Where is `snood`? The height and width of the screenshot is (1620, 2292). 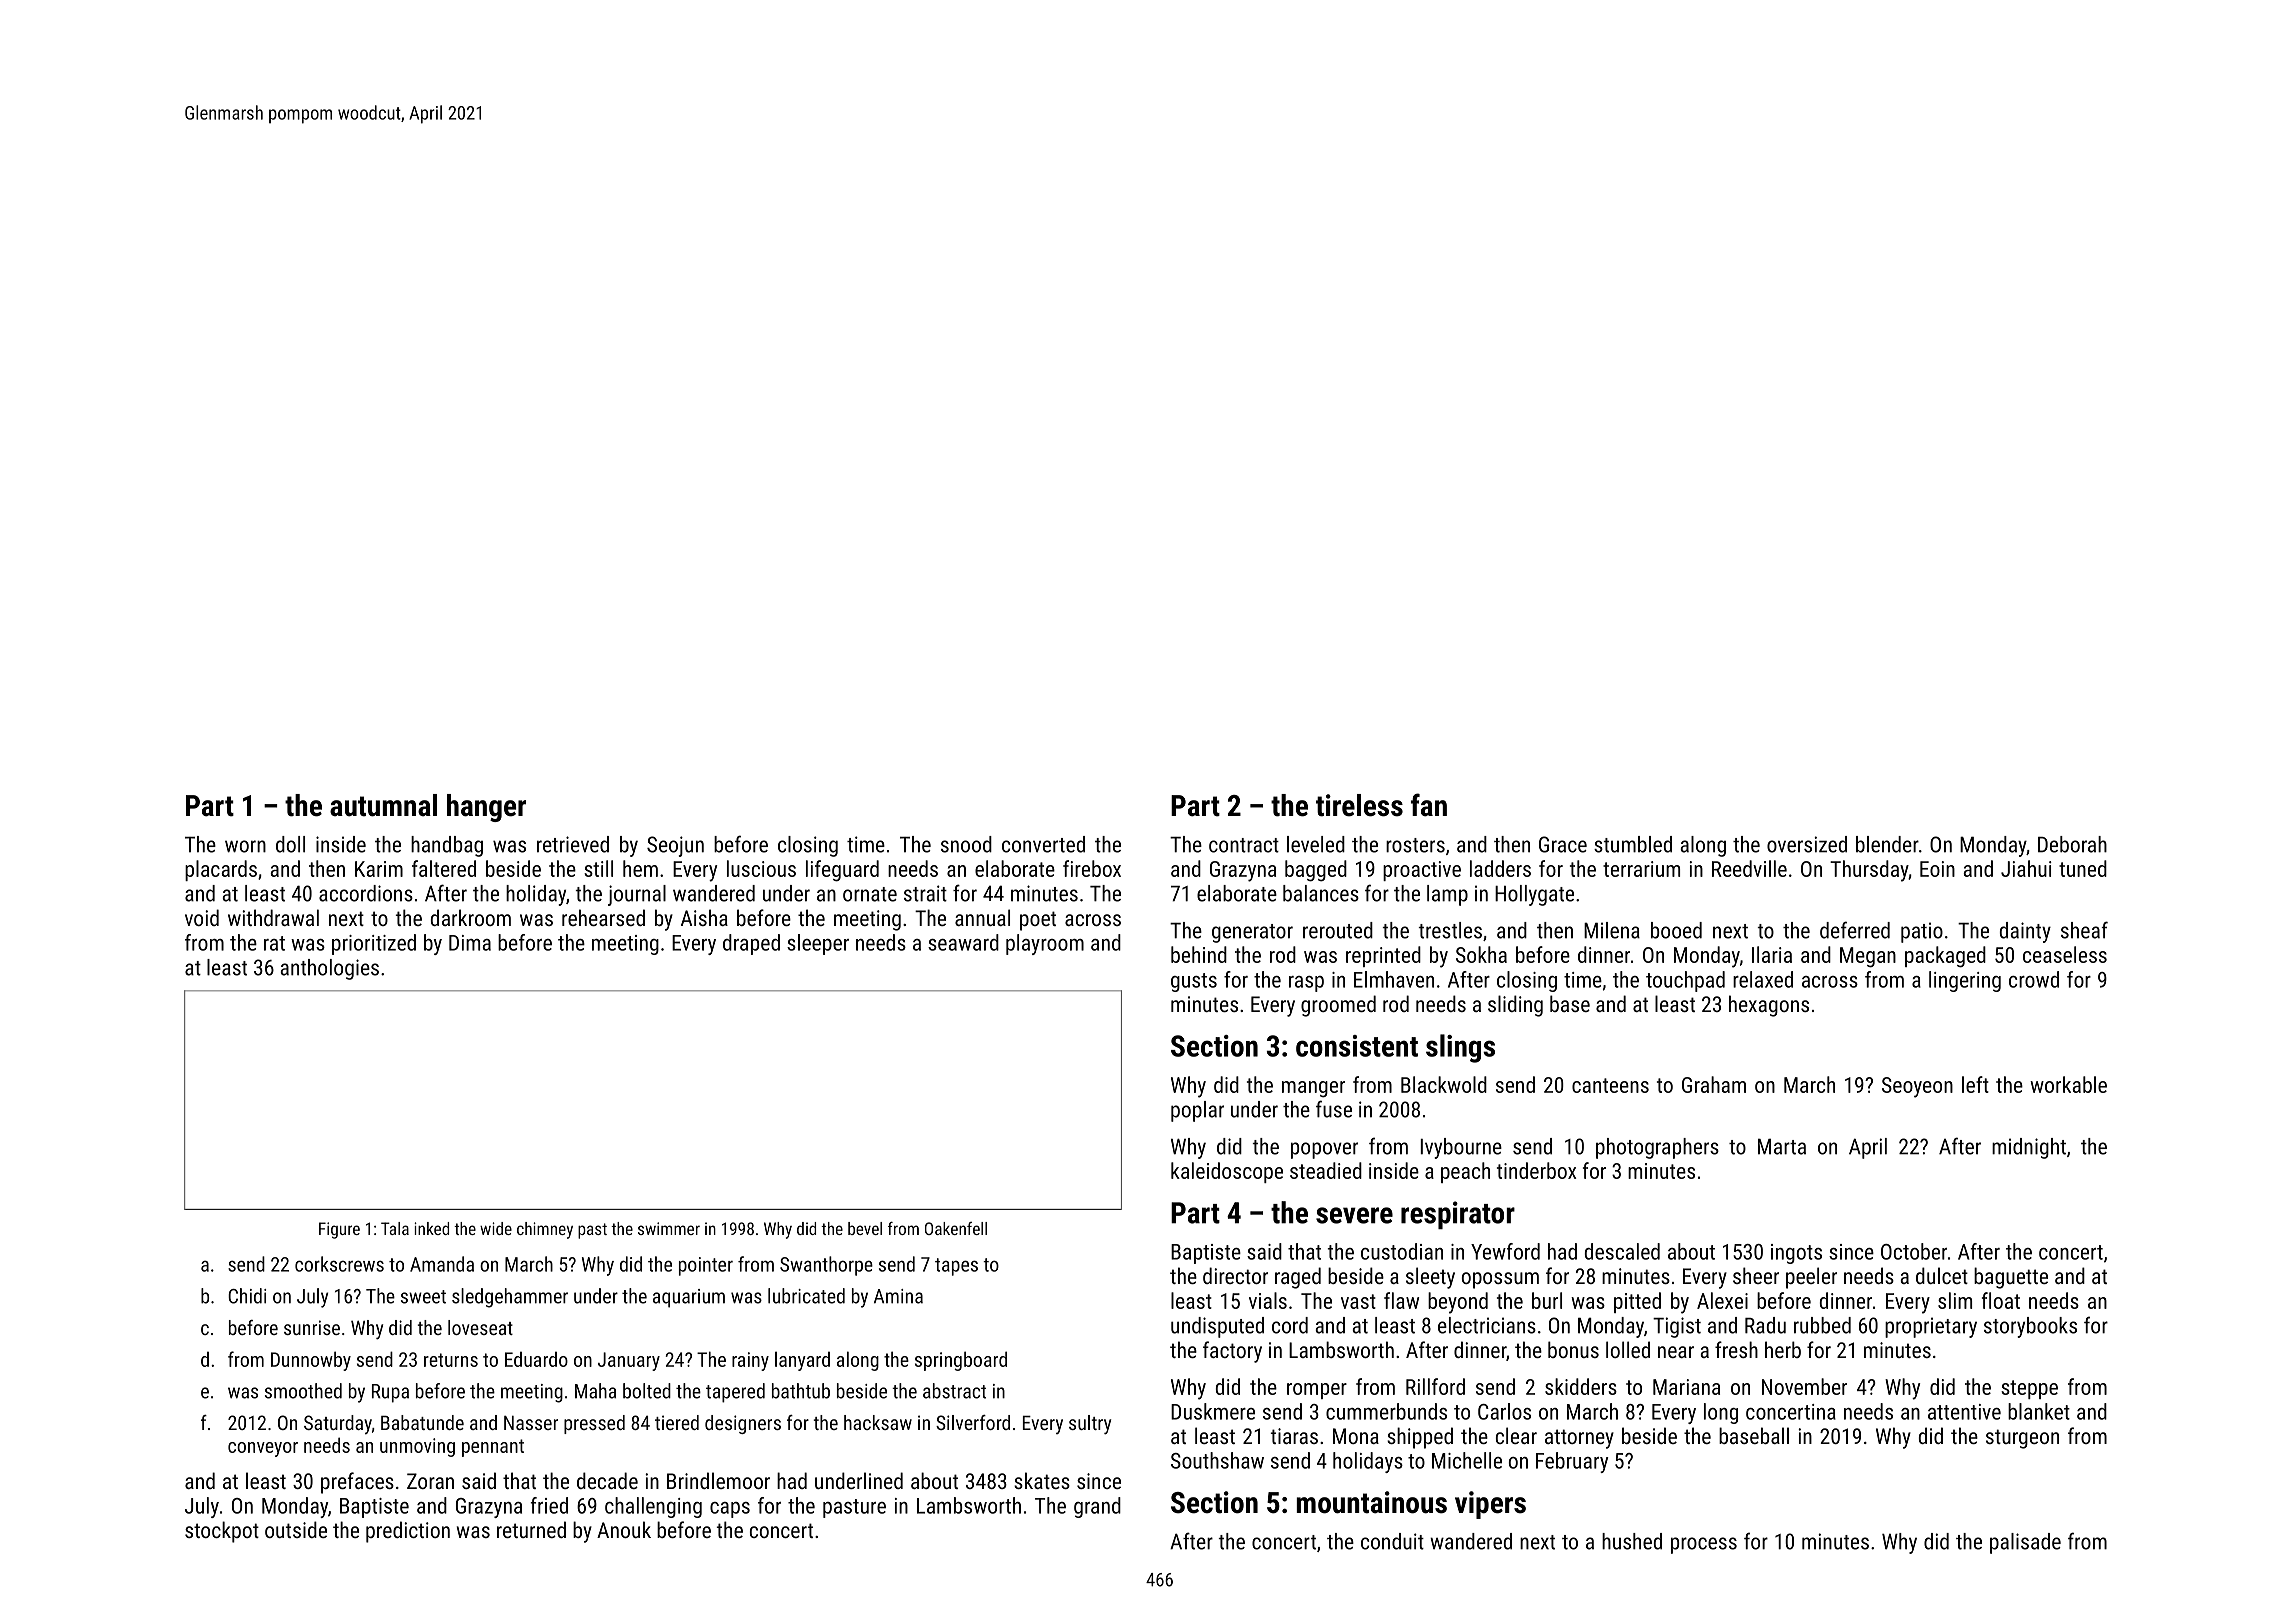 snood is located at coordinates (966, 844).
